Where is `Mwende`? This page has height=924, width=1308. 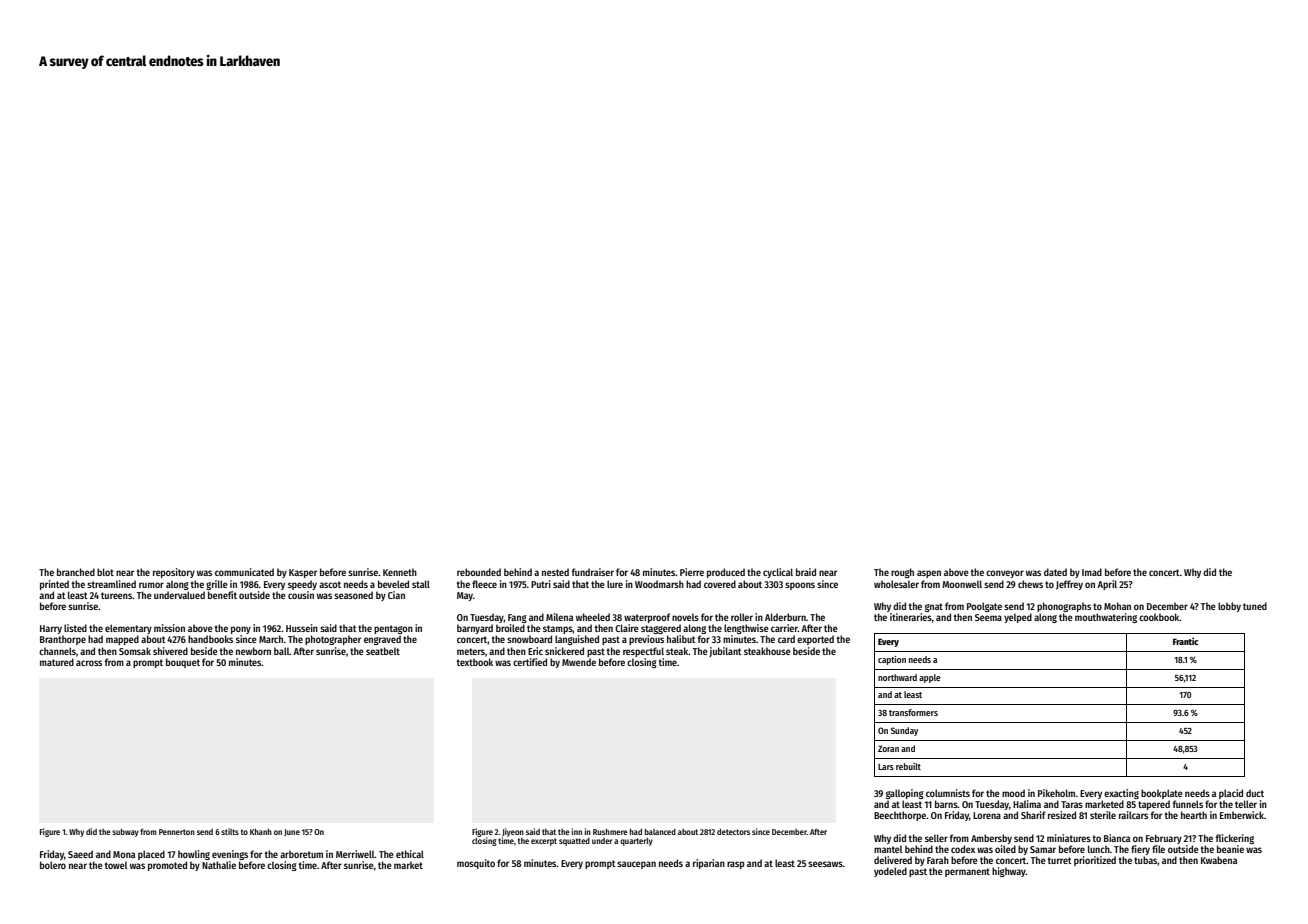
Mwende is located at coordinates (579, 662).
